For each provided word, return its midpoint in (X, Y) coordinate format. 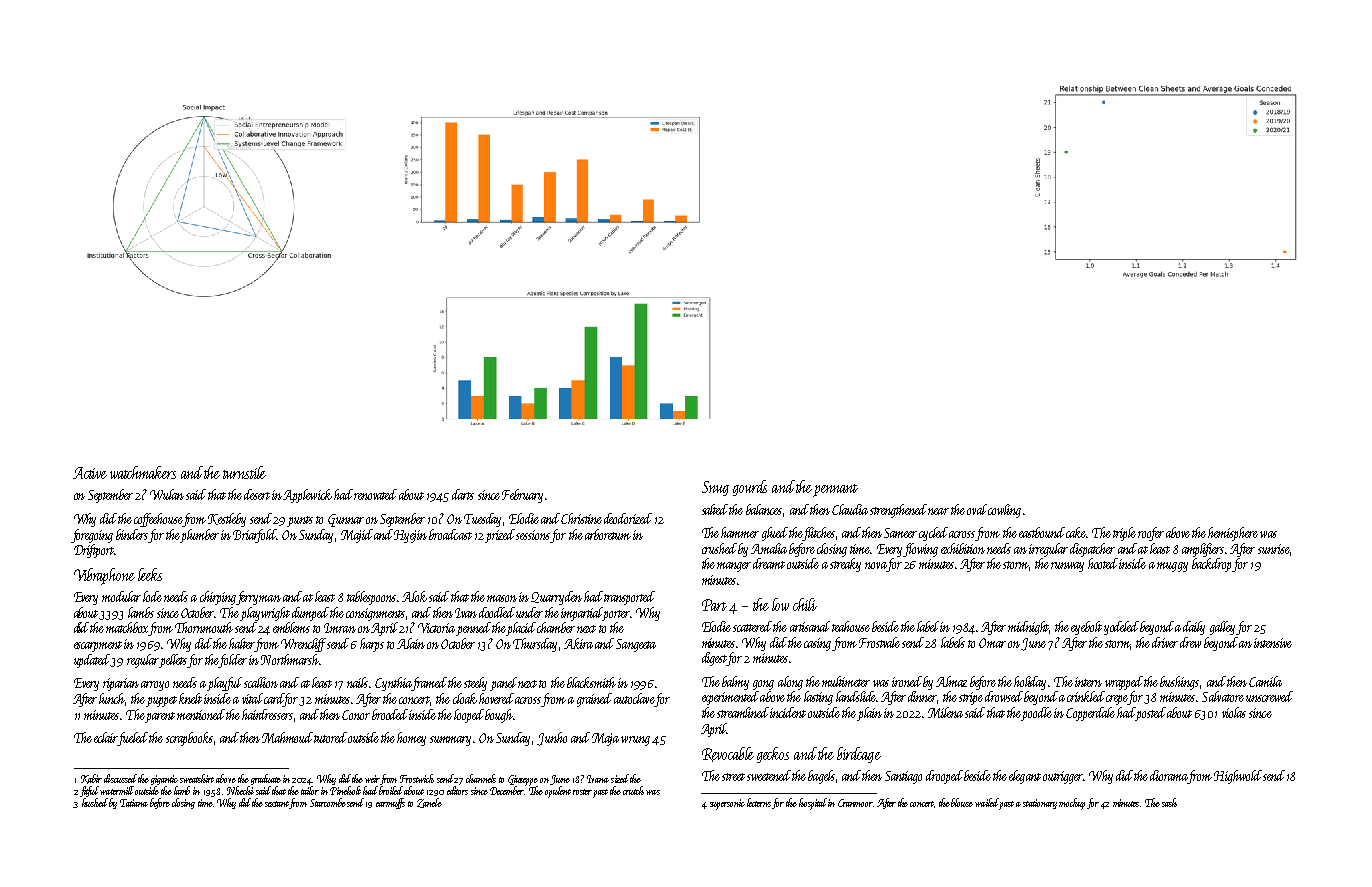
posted (1151, 714)
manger (734, 567)
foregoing (92, 536)
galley (1222, 628)
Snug (715, 488)
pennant (835, 490)
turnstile (244, 472)
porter (617, 615)
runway (1067, 567)
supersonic (727, 804)
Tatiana (134, 803)
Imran (340, 628)
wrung (635, 741)
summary (450, 741)
